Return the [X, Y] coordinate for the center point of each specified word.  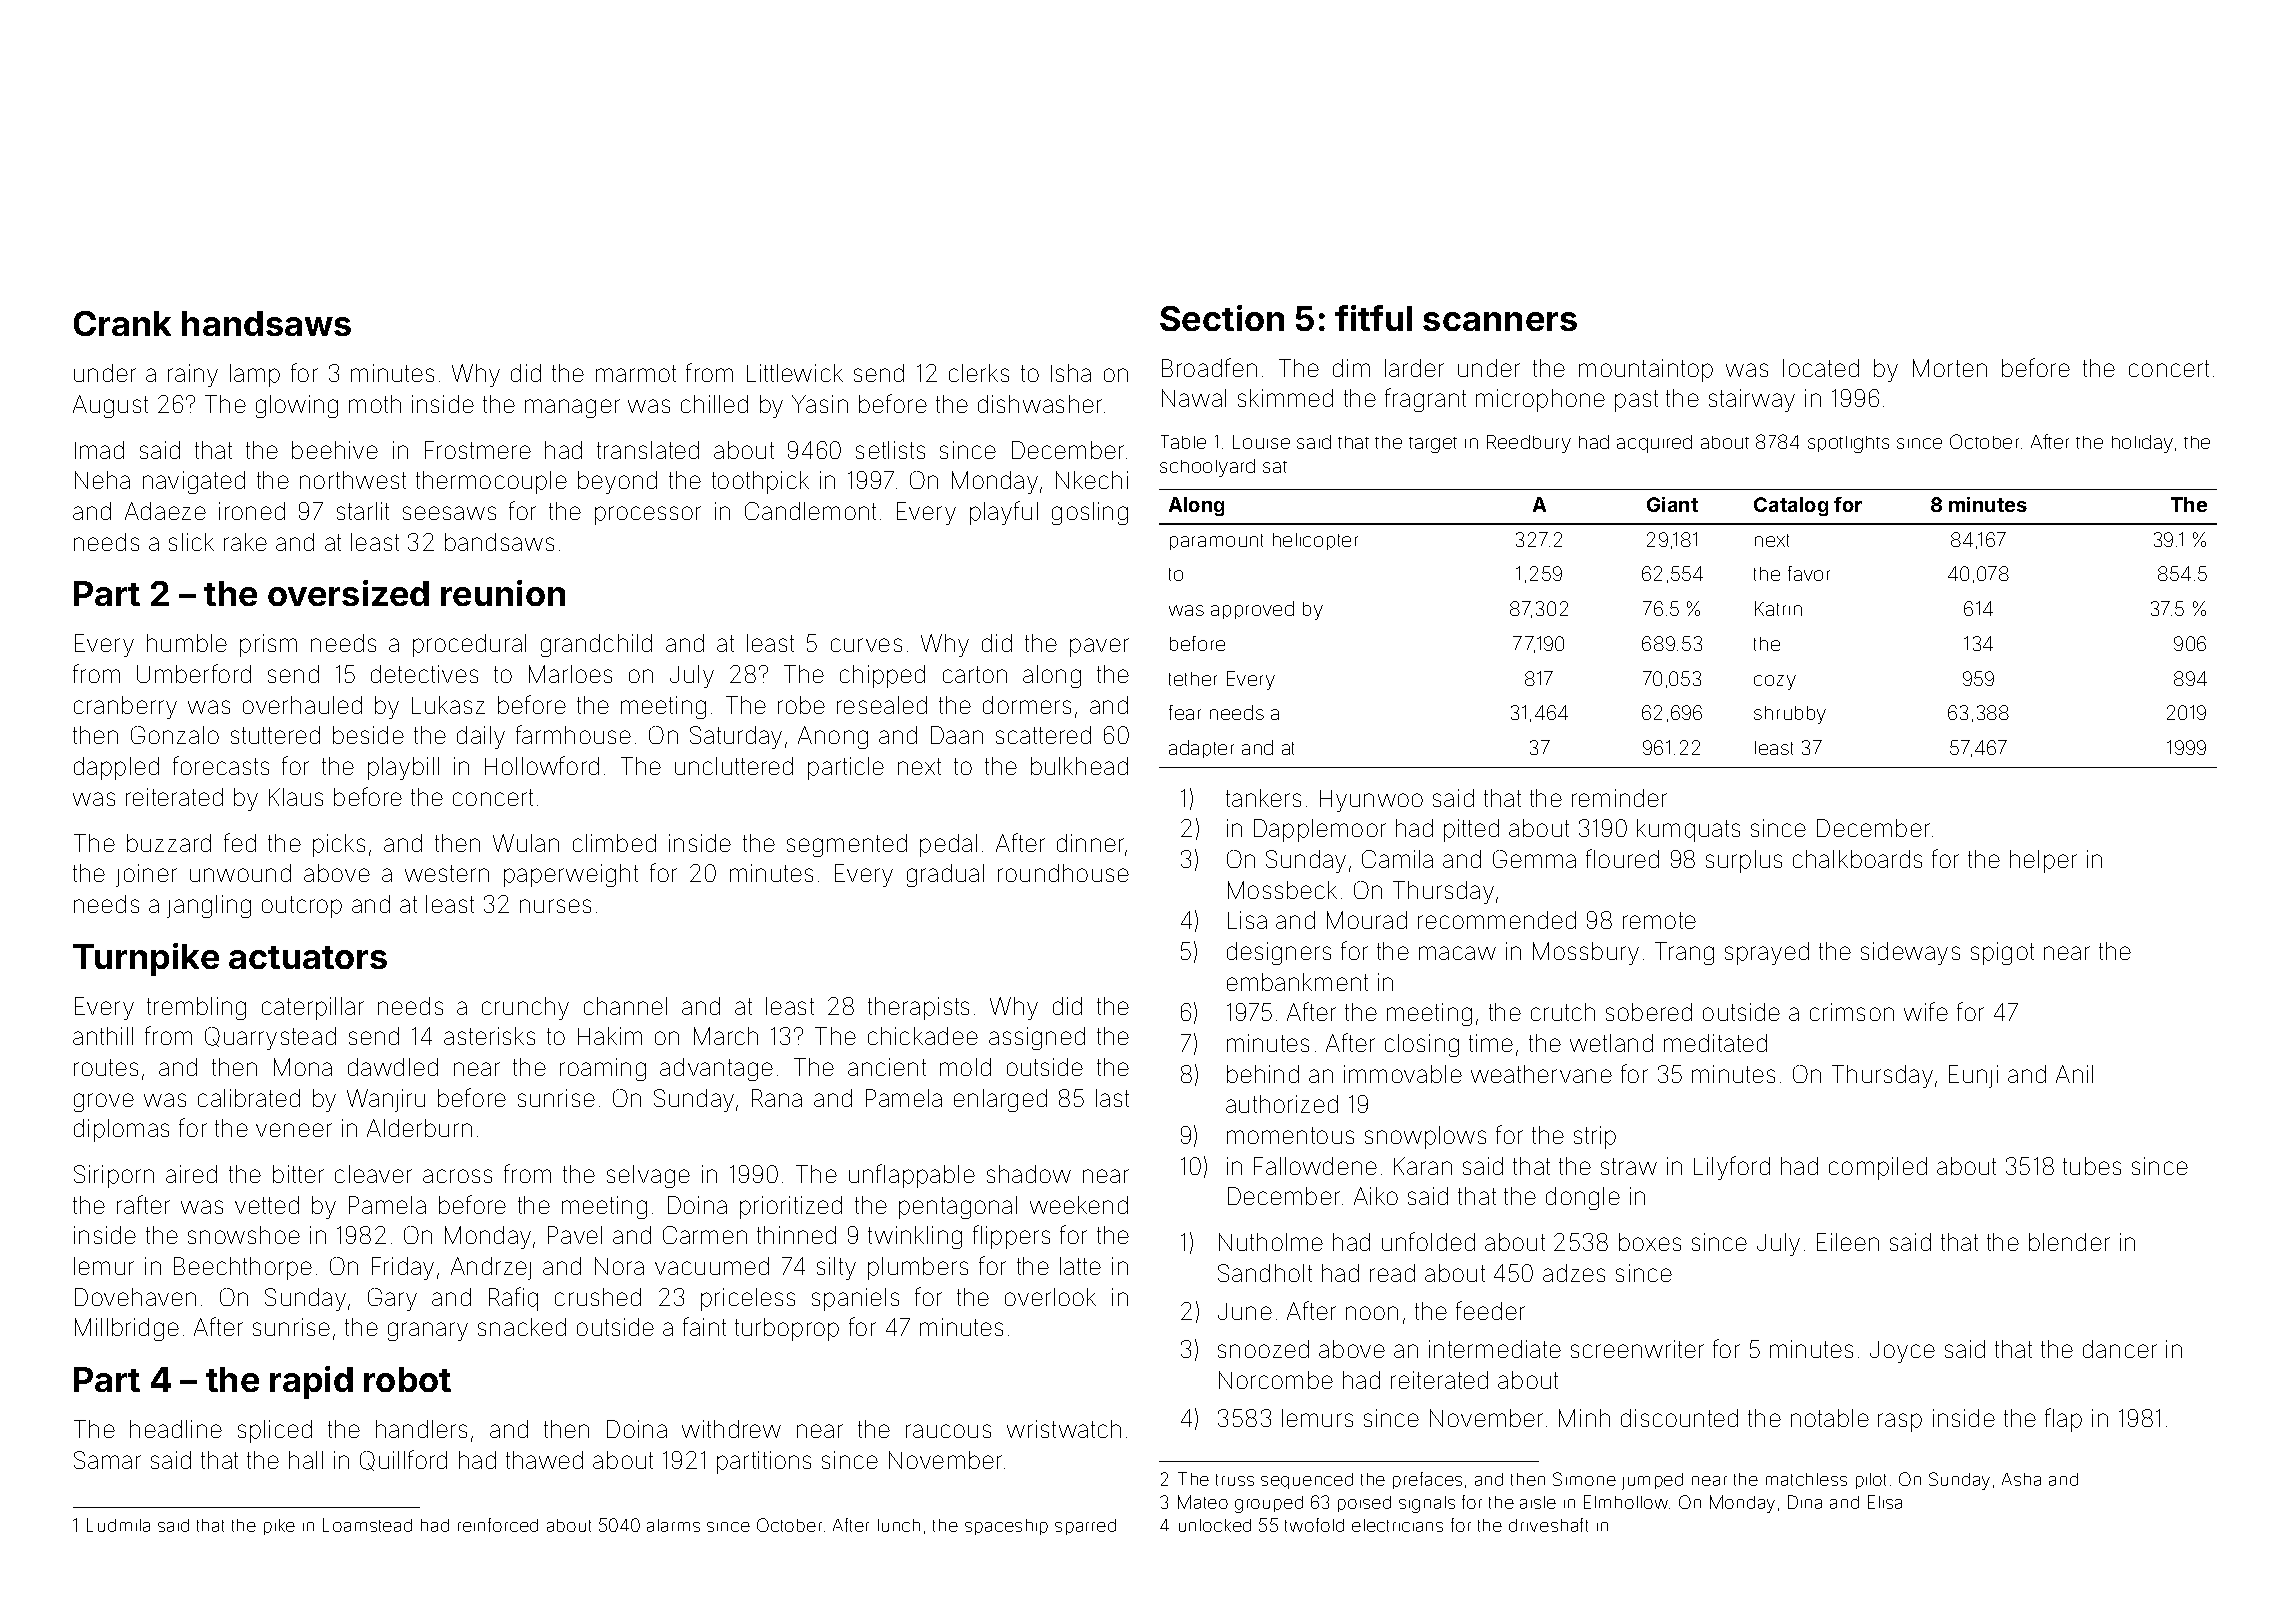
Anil [2074, 1074]
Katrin [1778, 608]
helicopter [1315, 541]
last [1112, 1098]
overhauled [302, 705]
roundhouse [1063, 873]
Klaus [296, 797]
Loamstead [367, 1525]
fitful [1373, 318]
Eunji [1973, 1076]
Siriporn [114, 1176]
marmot [636, 373]
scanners [1500, 321]
